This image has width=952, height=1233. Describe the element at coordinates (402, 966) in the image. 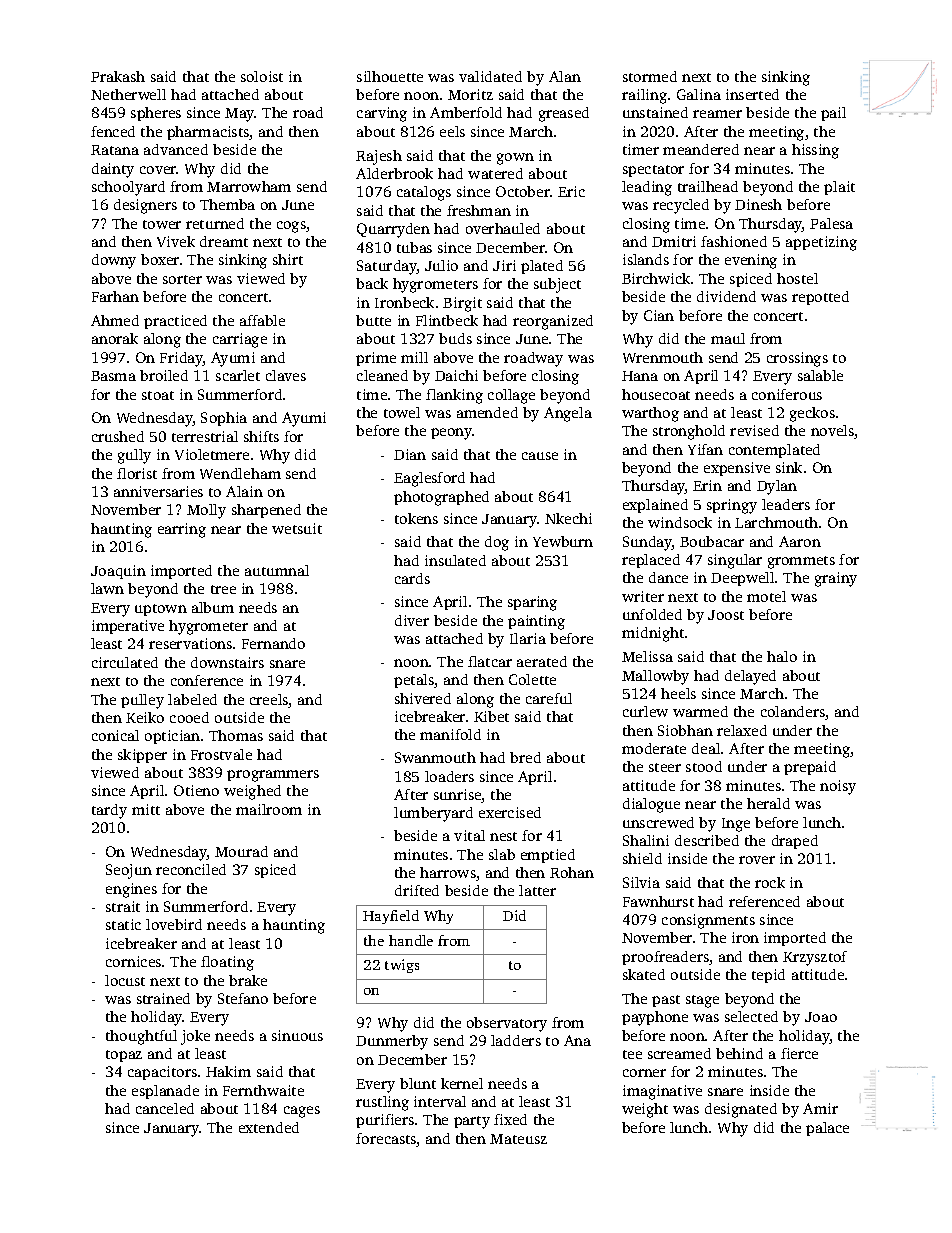

I see `twigs` at that location.
